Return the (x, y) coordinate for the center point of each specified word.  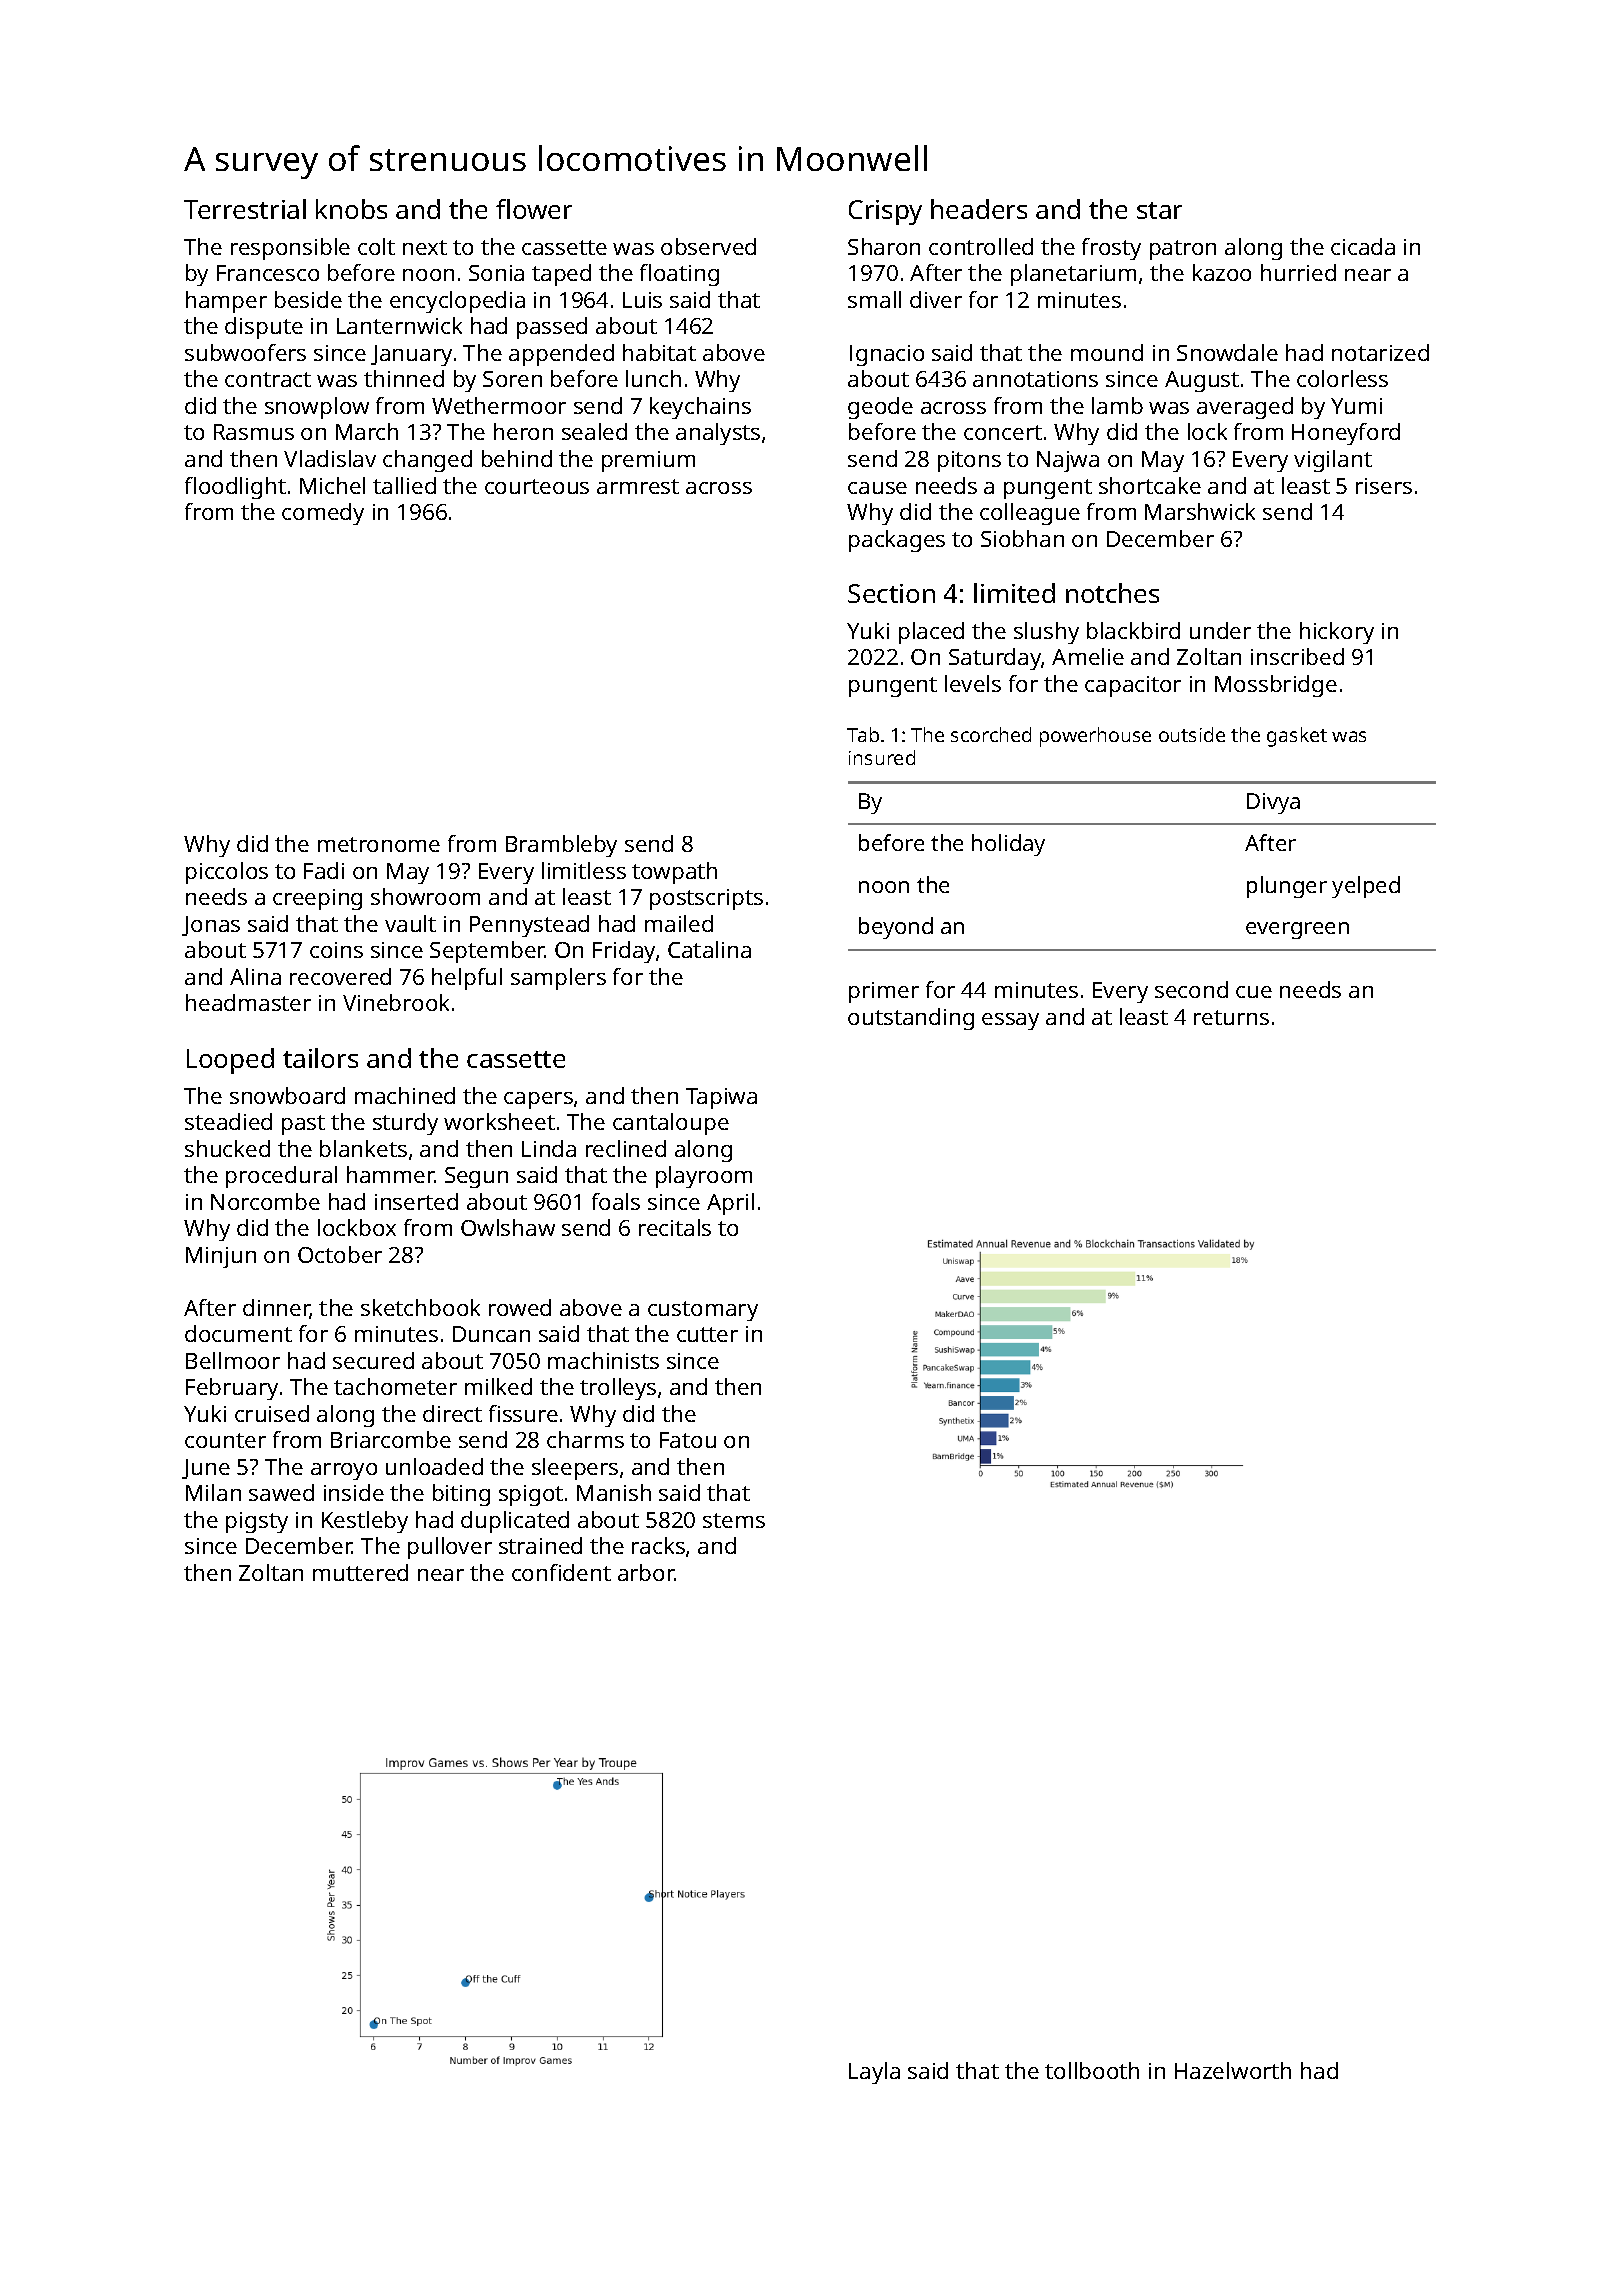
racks (658, 1545)
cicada (1363, 246)
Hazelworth (1233, 2070)
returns (1231, 1017)
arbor (646, 1572)
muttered (360, 1572)
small (874, 299)
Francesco (268, 273)
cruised (272, 1413)
